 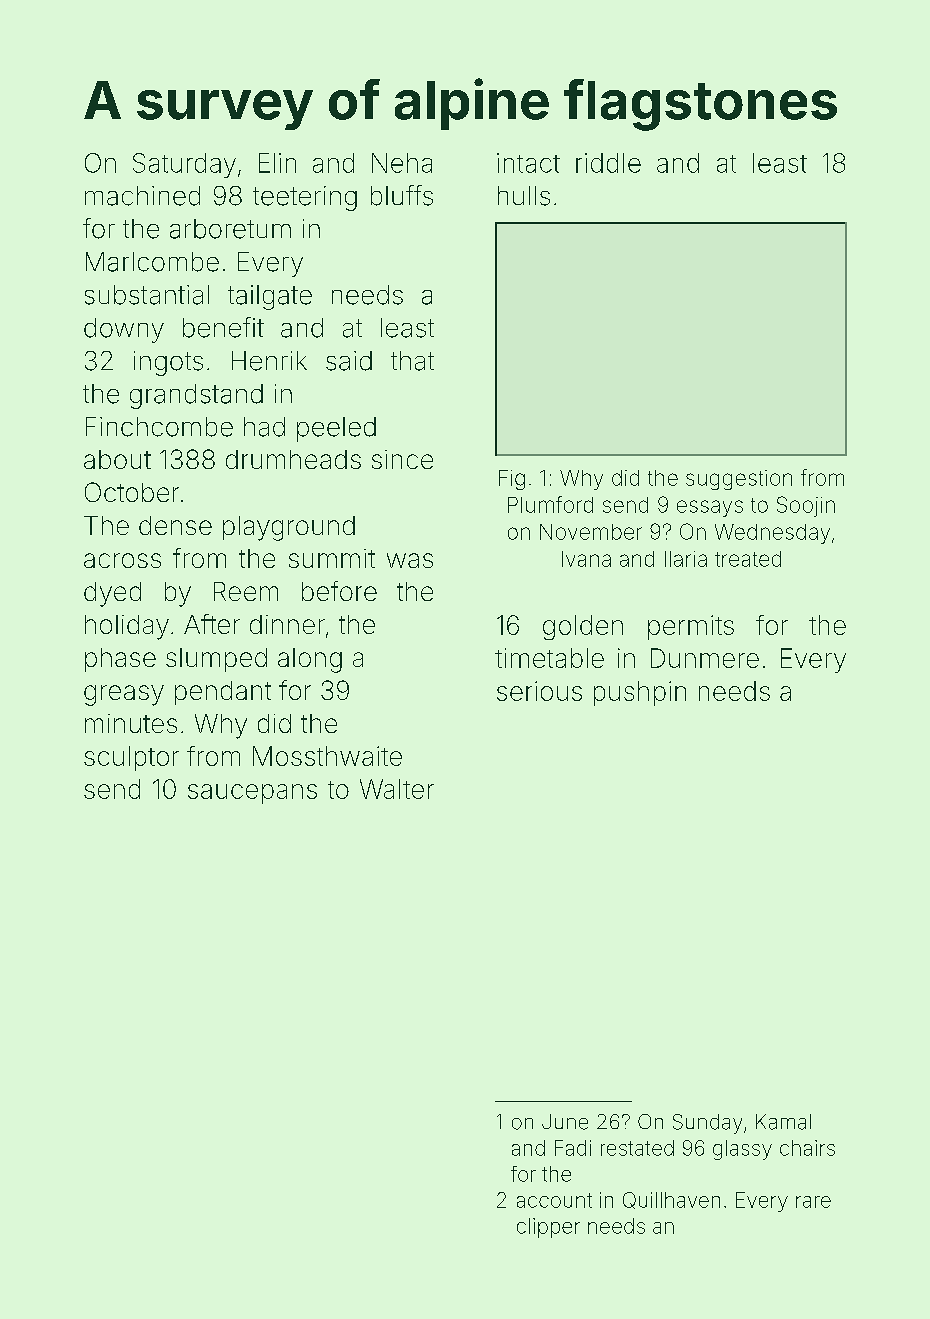 What do you see at coordinates (565, 1122) in the screenshot?
I see `June` at bounding box center [565, 1122].
